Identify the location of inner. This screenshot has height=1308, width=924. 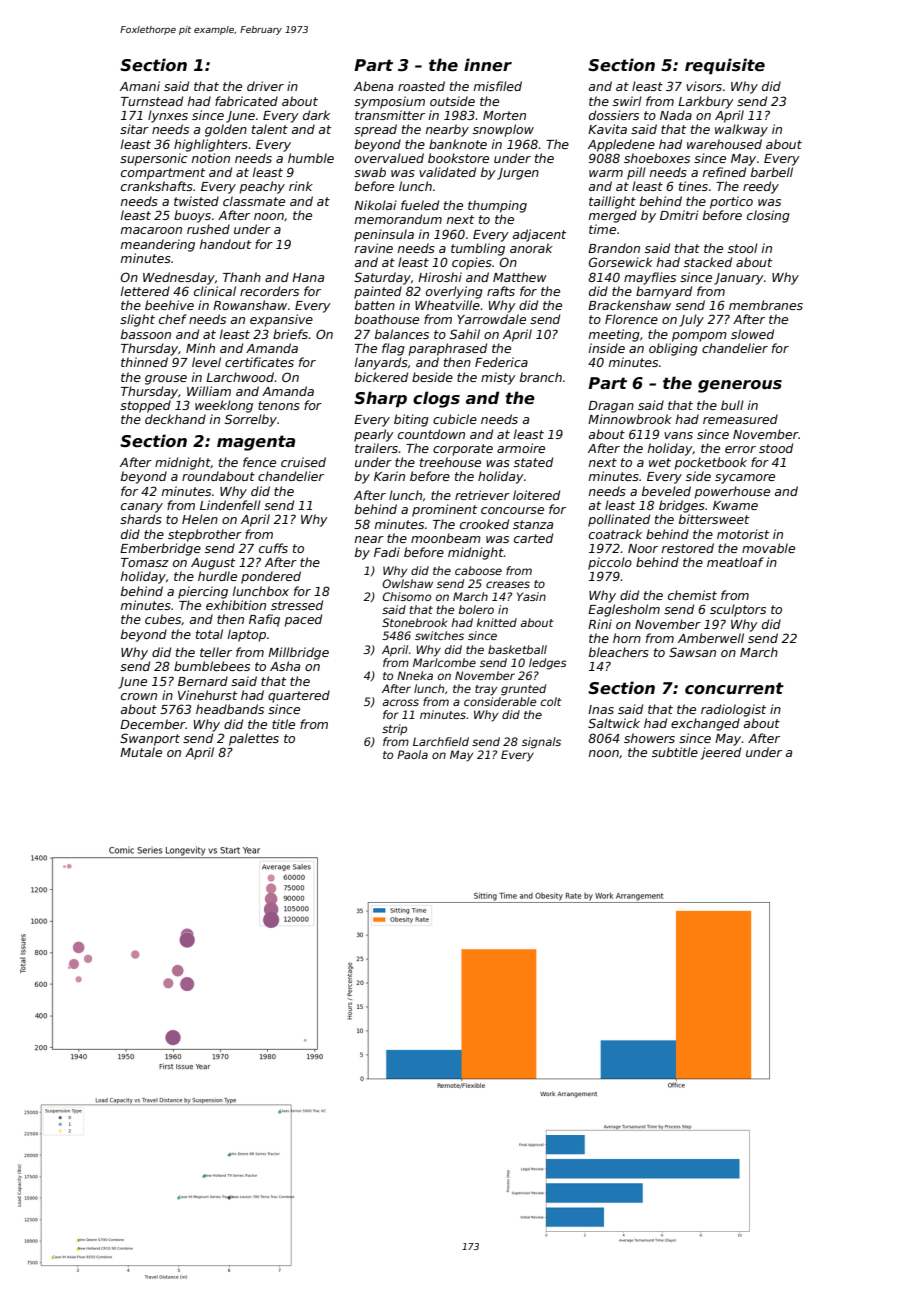
(488, 65).
